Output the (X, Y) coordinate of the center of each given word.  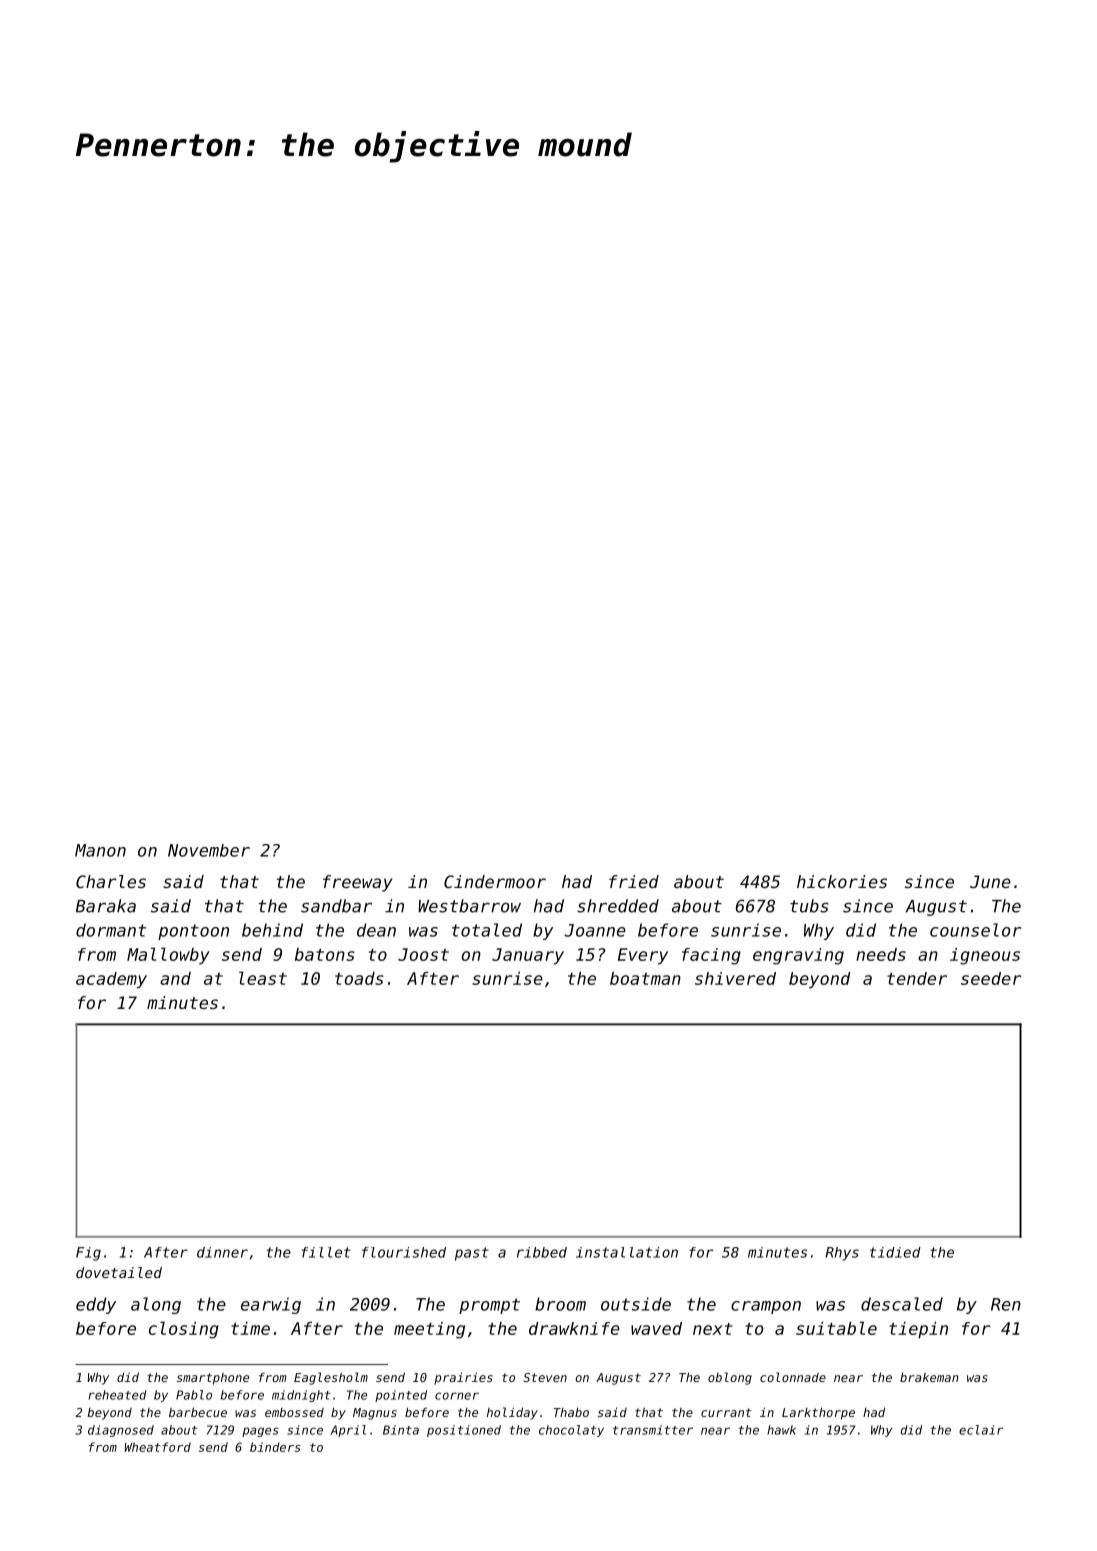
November (209, 850)
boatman (645, 978)
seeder (991, 978)
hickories (842, 881)
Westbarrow (469, 906)
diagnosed (121, 1431)
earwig (271, 1305)
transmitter (653, 1430)
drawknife (574, 1328)
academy (111, 980)
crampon (766, 1307)
